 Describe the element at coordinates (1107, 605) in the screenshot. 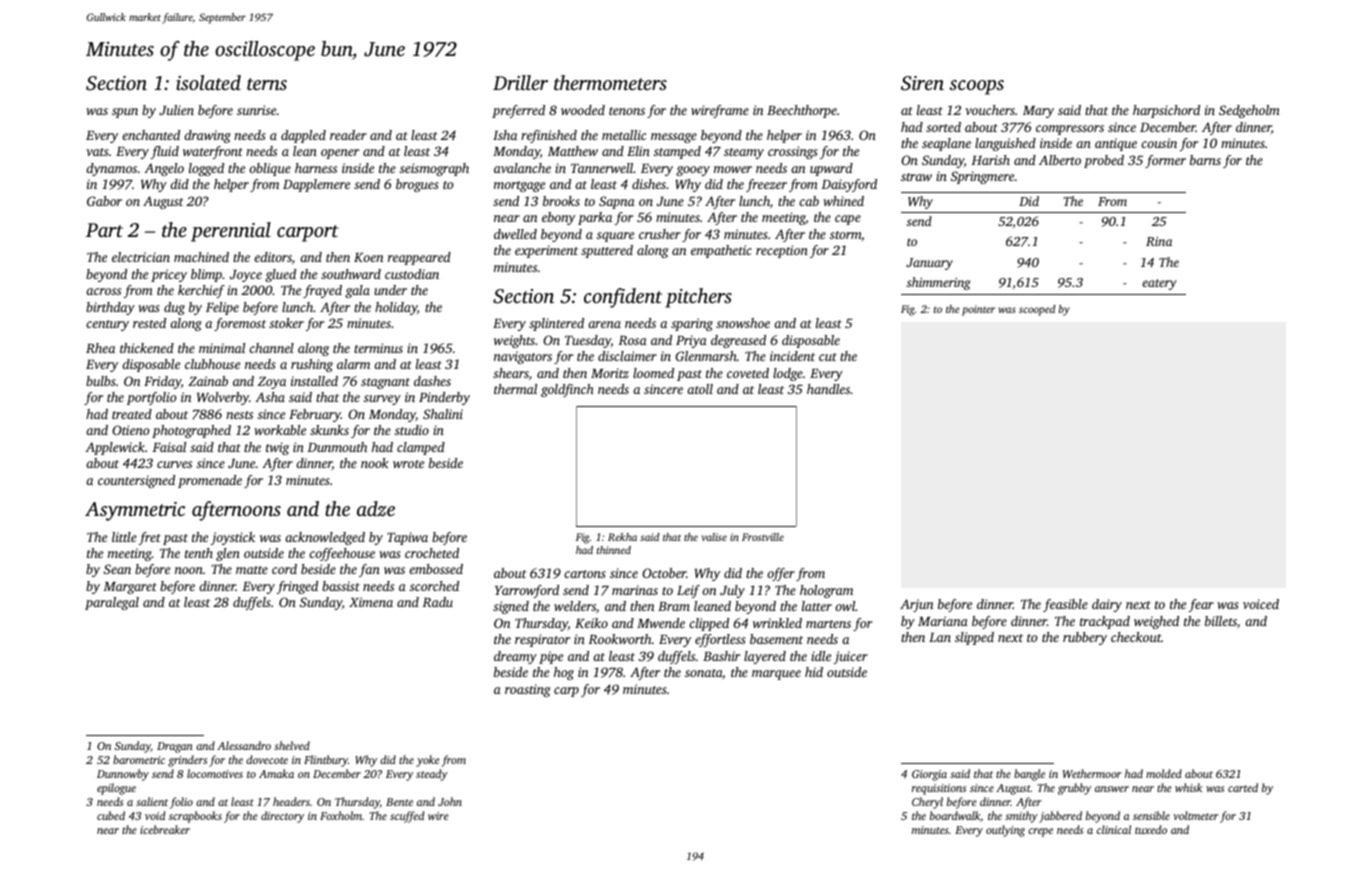

I see `dairy` at that location.
